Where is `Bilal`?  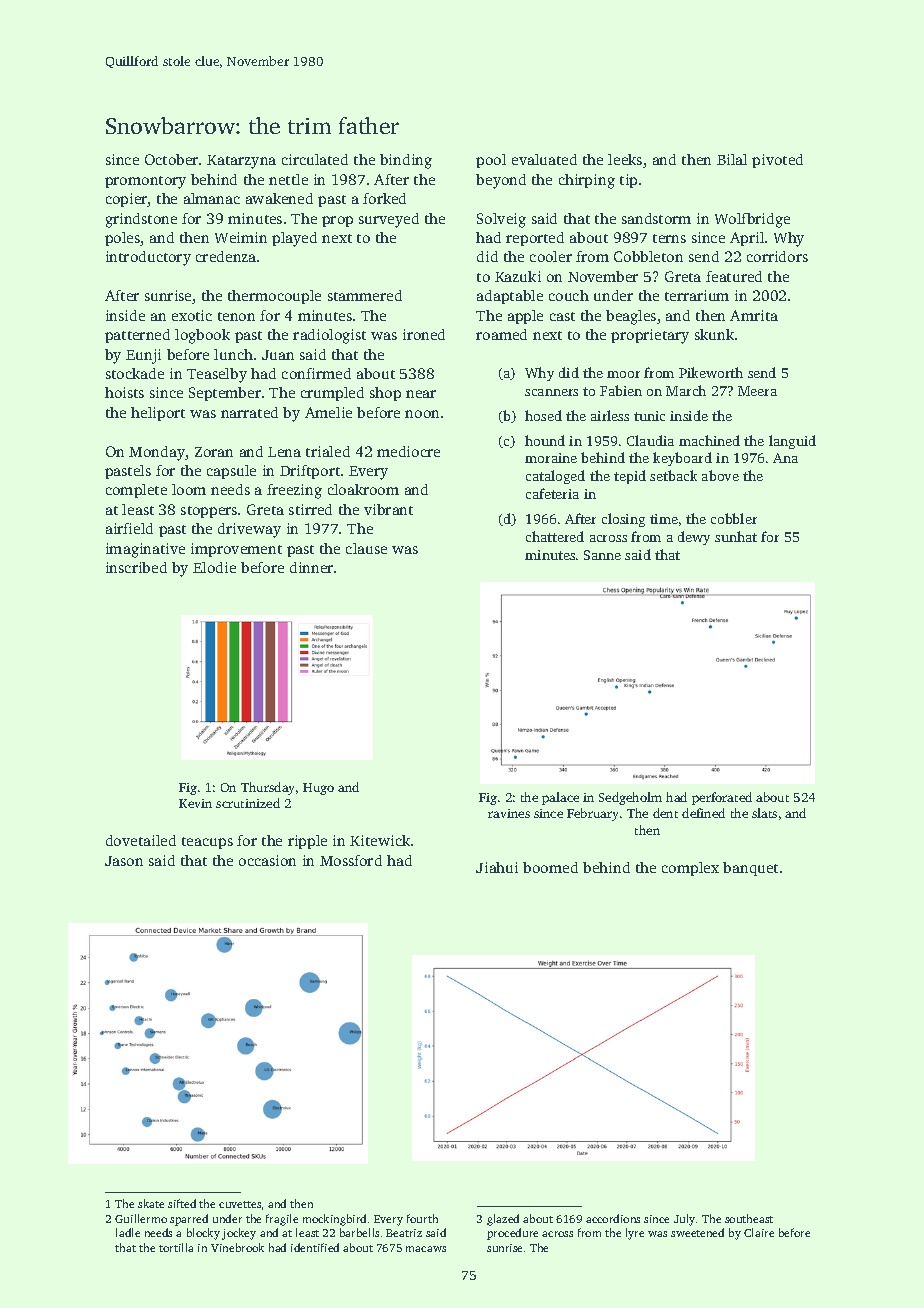
Bilal is located at coordinates (732, 159).
